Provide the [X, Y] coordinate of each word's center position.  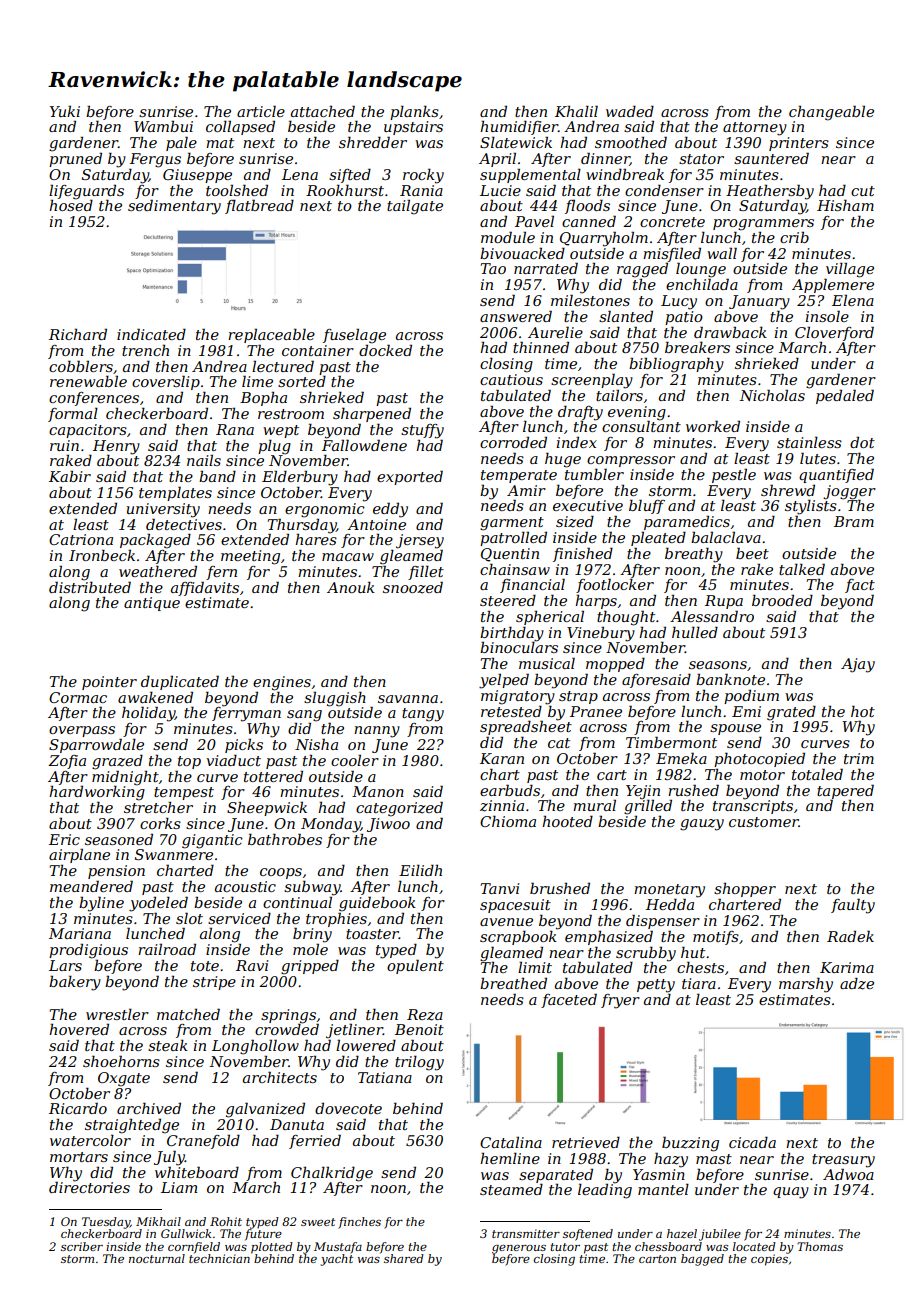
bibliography [676, 365]
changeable [831, 113]
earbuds [510, 790]
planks [414, 113]
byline [101, 904]
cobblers [81, 366]
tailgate [415, 207]
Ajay [858, 665]
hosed [71, 205]
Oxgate [124, 1079]
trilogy [419, 1063]
